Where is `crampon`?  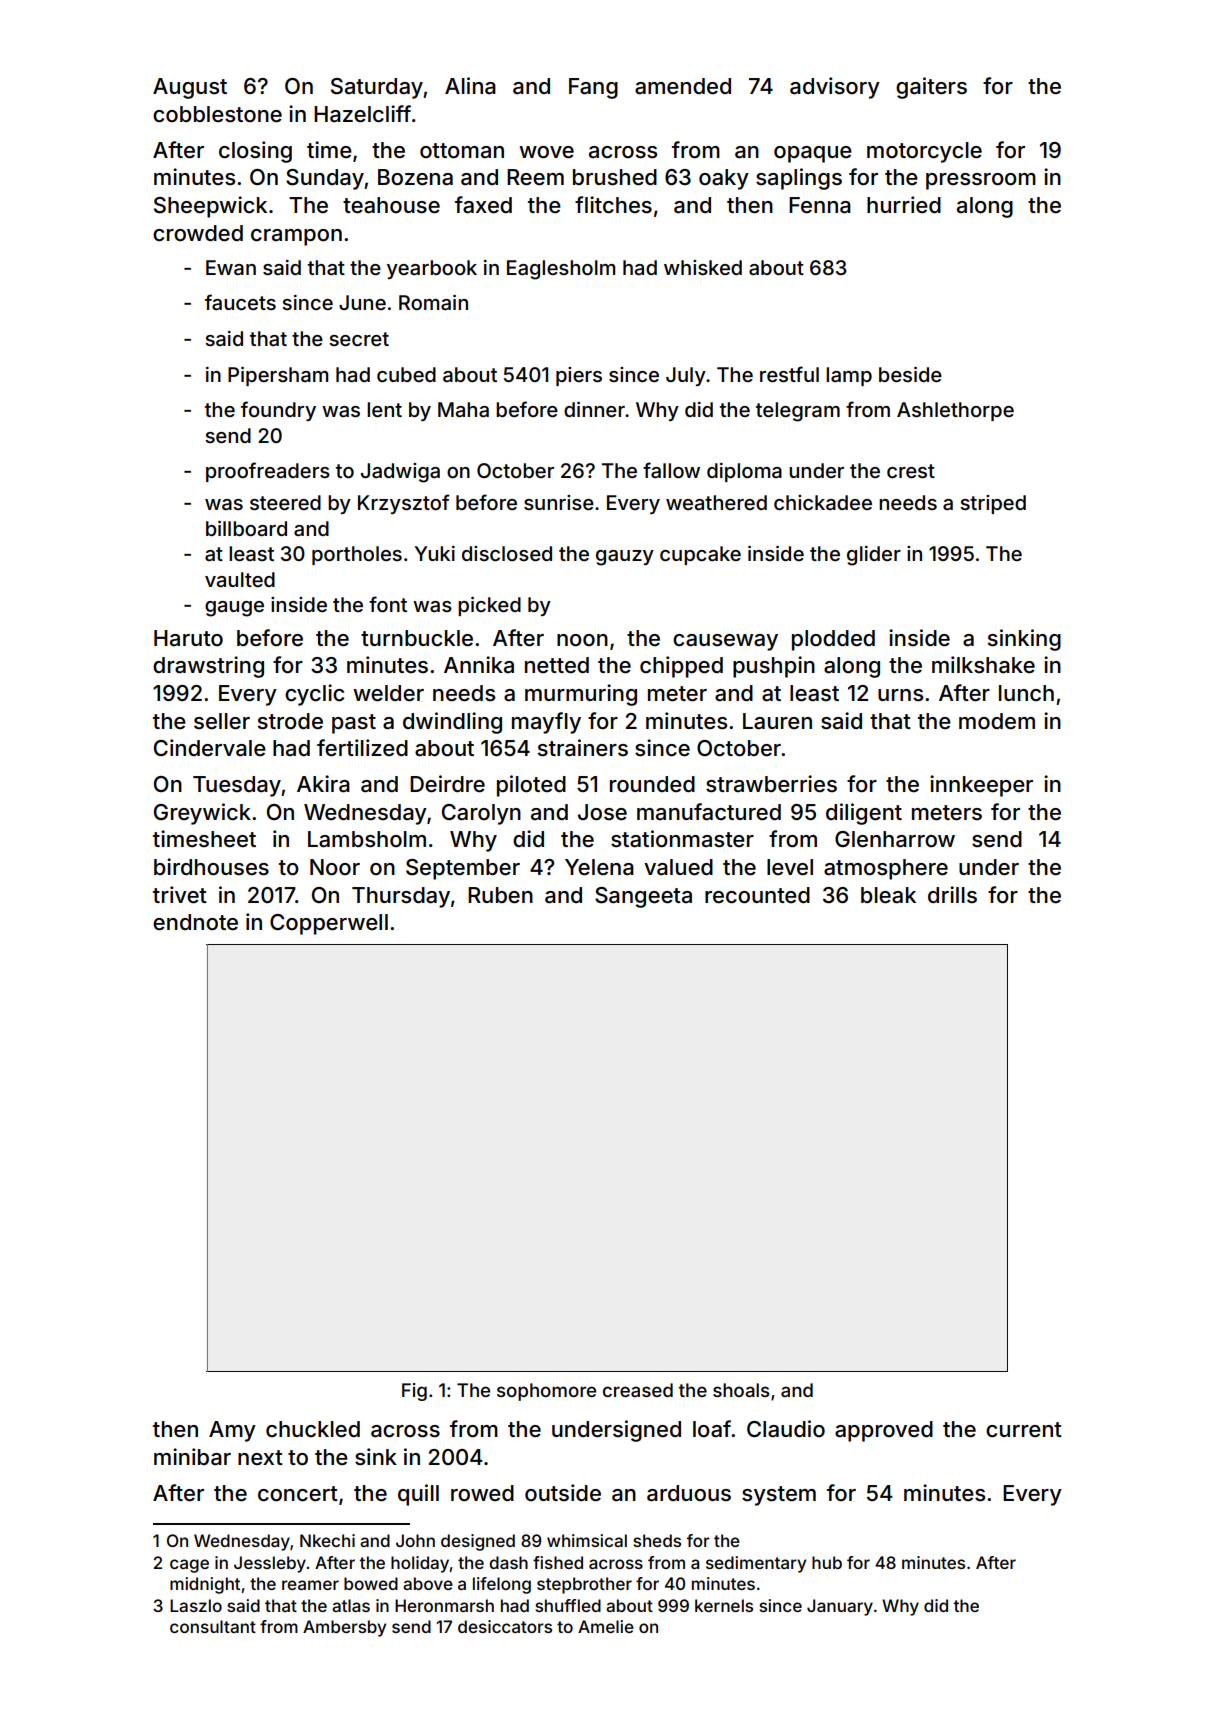 crampon is located at coordinates (296, 237).
